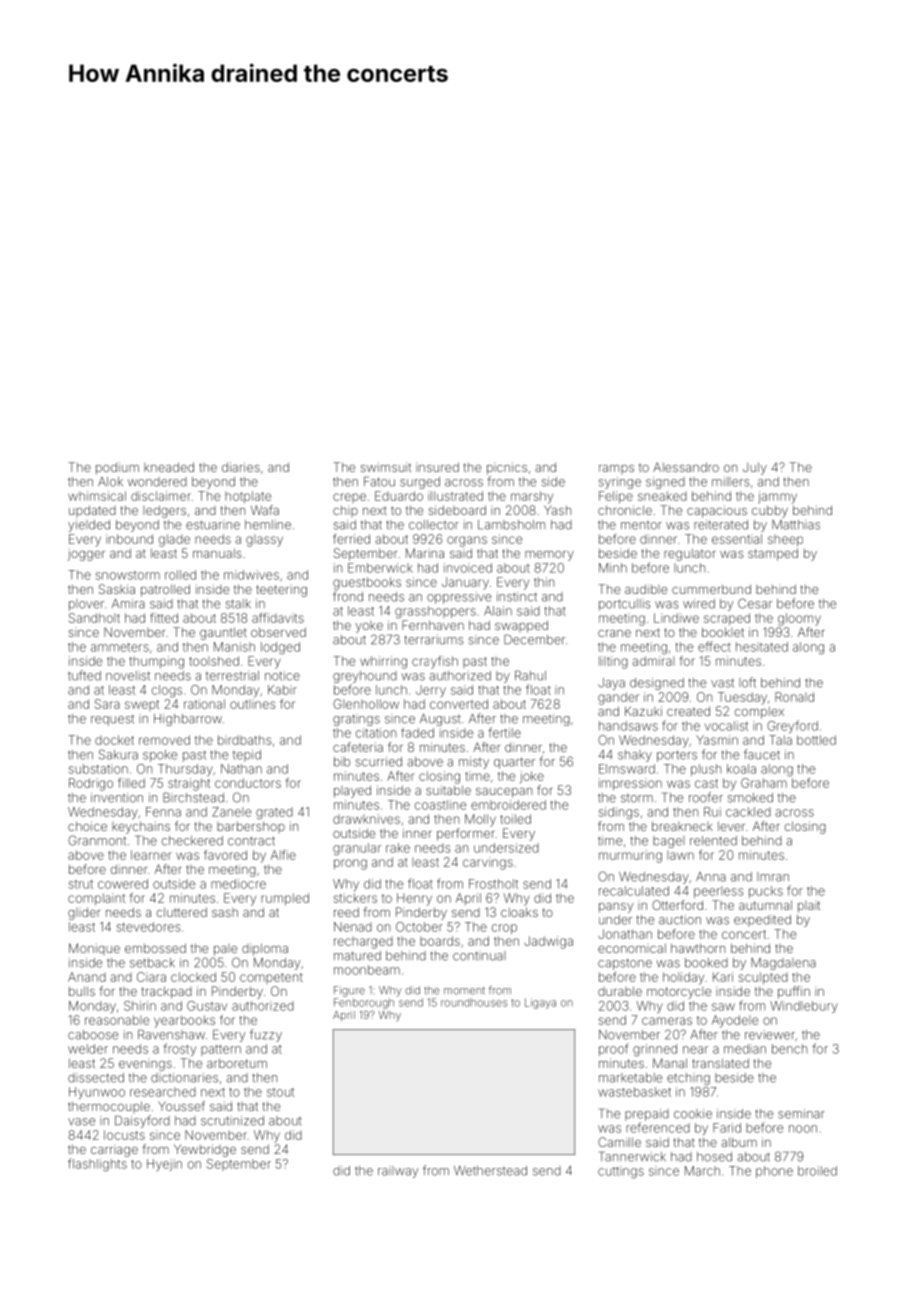 This image has width=908, height=1316. Describe the element at coordinates (783, 964) in the image. I see `Magdalena` at that location.
